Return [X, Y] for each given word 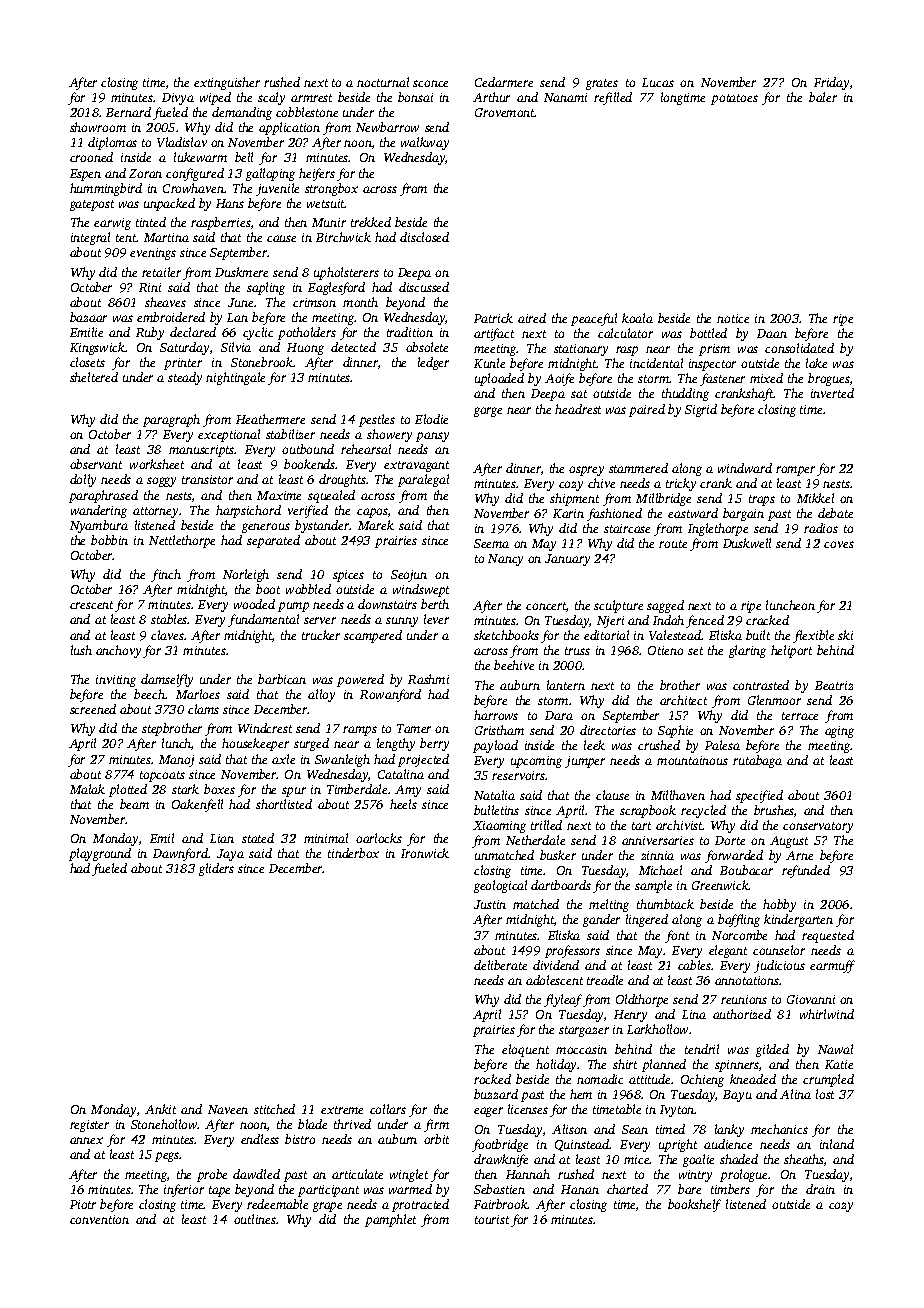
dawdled [256, 1174]
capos [372, 513]
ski [845, 635]
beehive [514, 665]
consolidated [799, 348]
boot [268, 589]
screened [93, 709]
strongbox [331, 189]
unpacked [169, 204]
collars [388, 1109]
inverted [832, 393]
